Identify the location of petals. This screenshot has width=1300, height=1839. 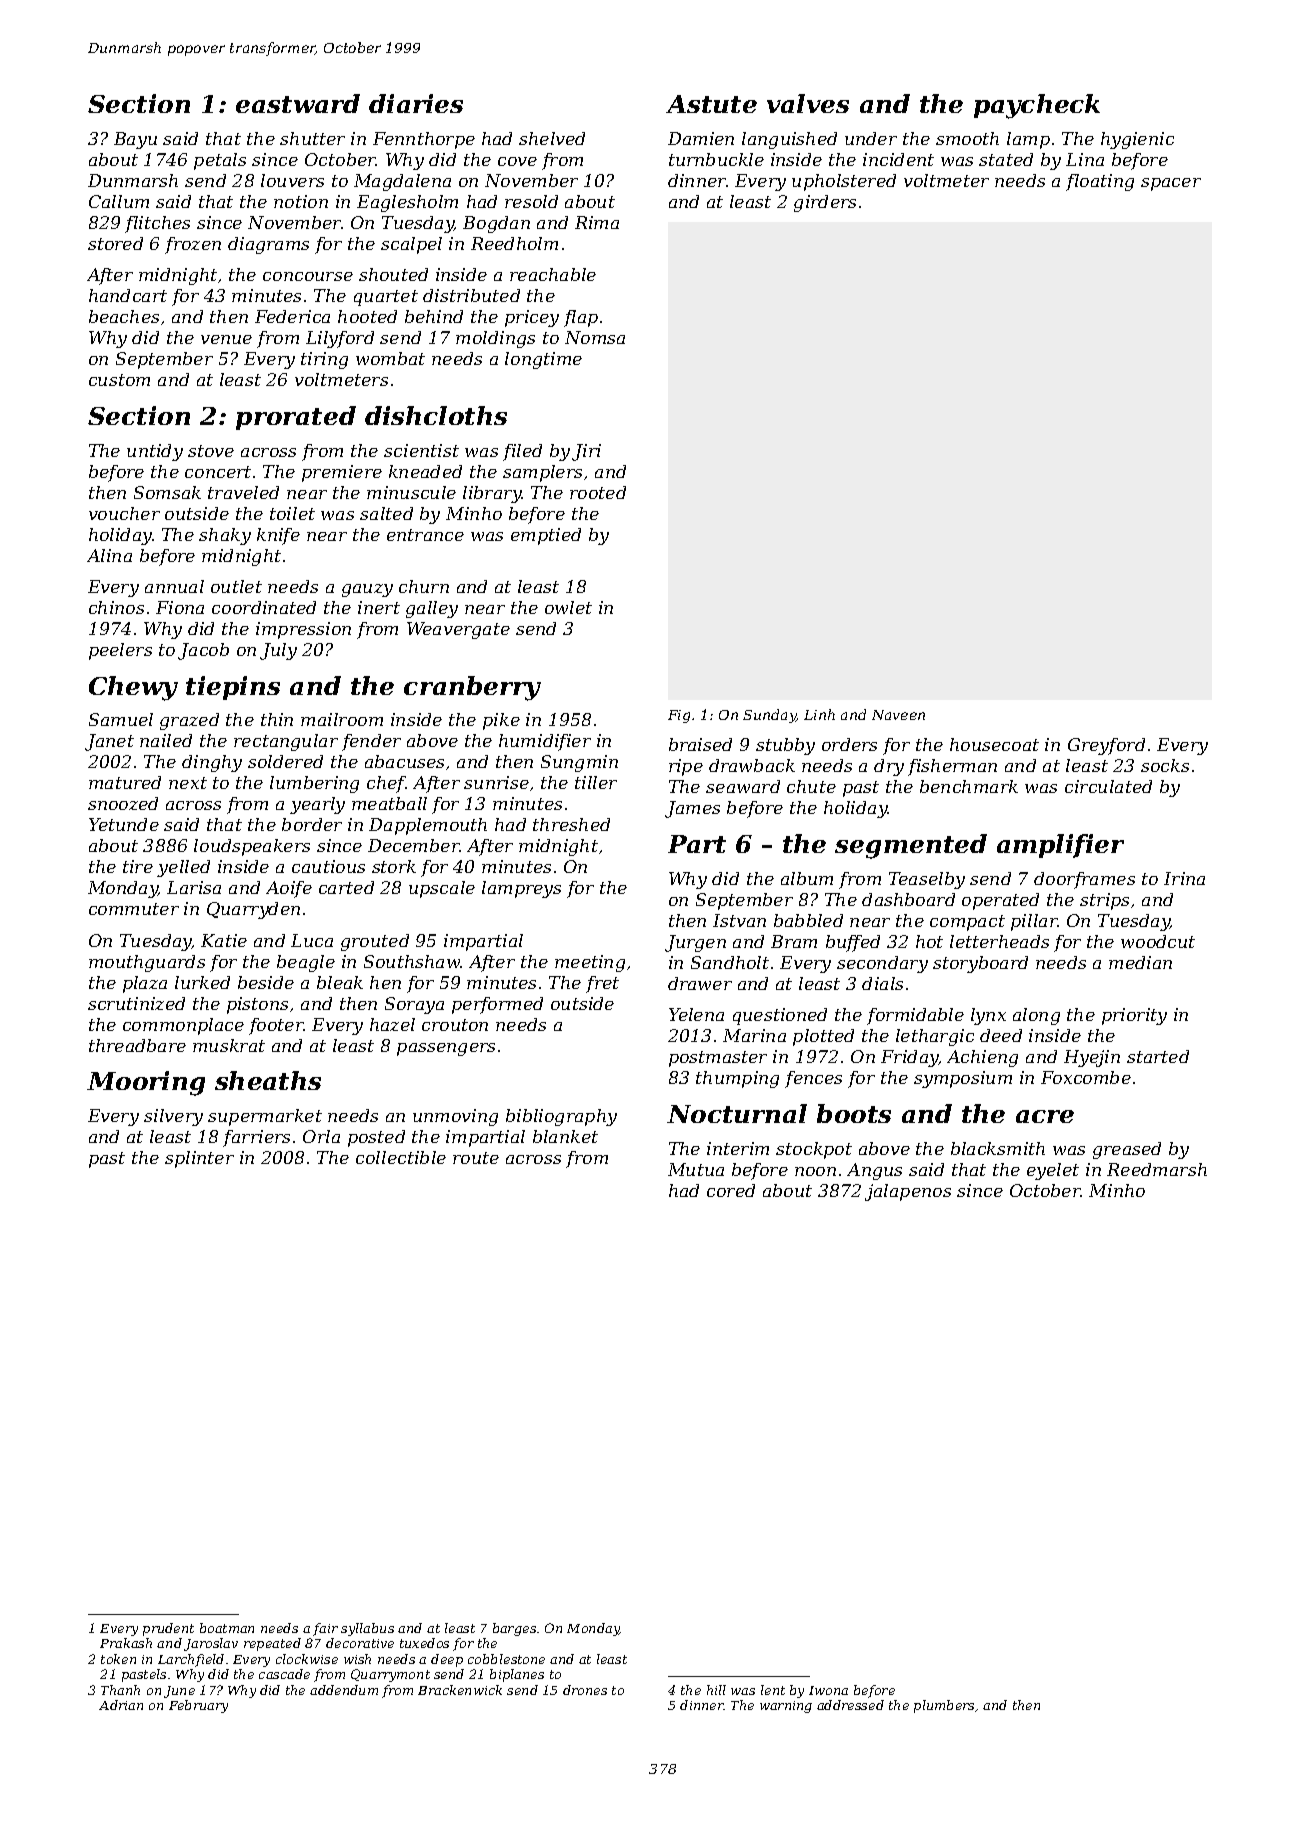
(220, 161).
